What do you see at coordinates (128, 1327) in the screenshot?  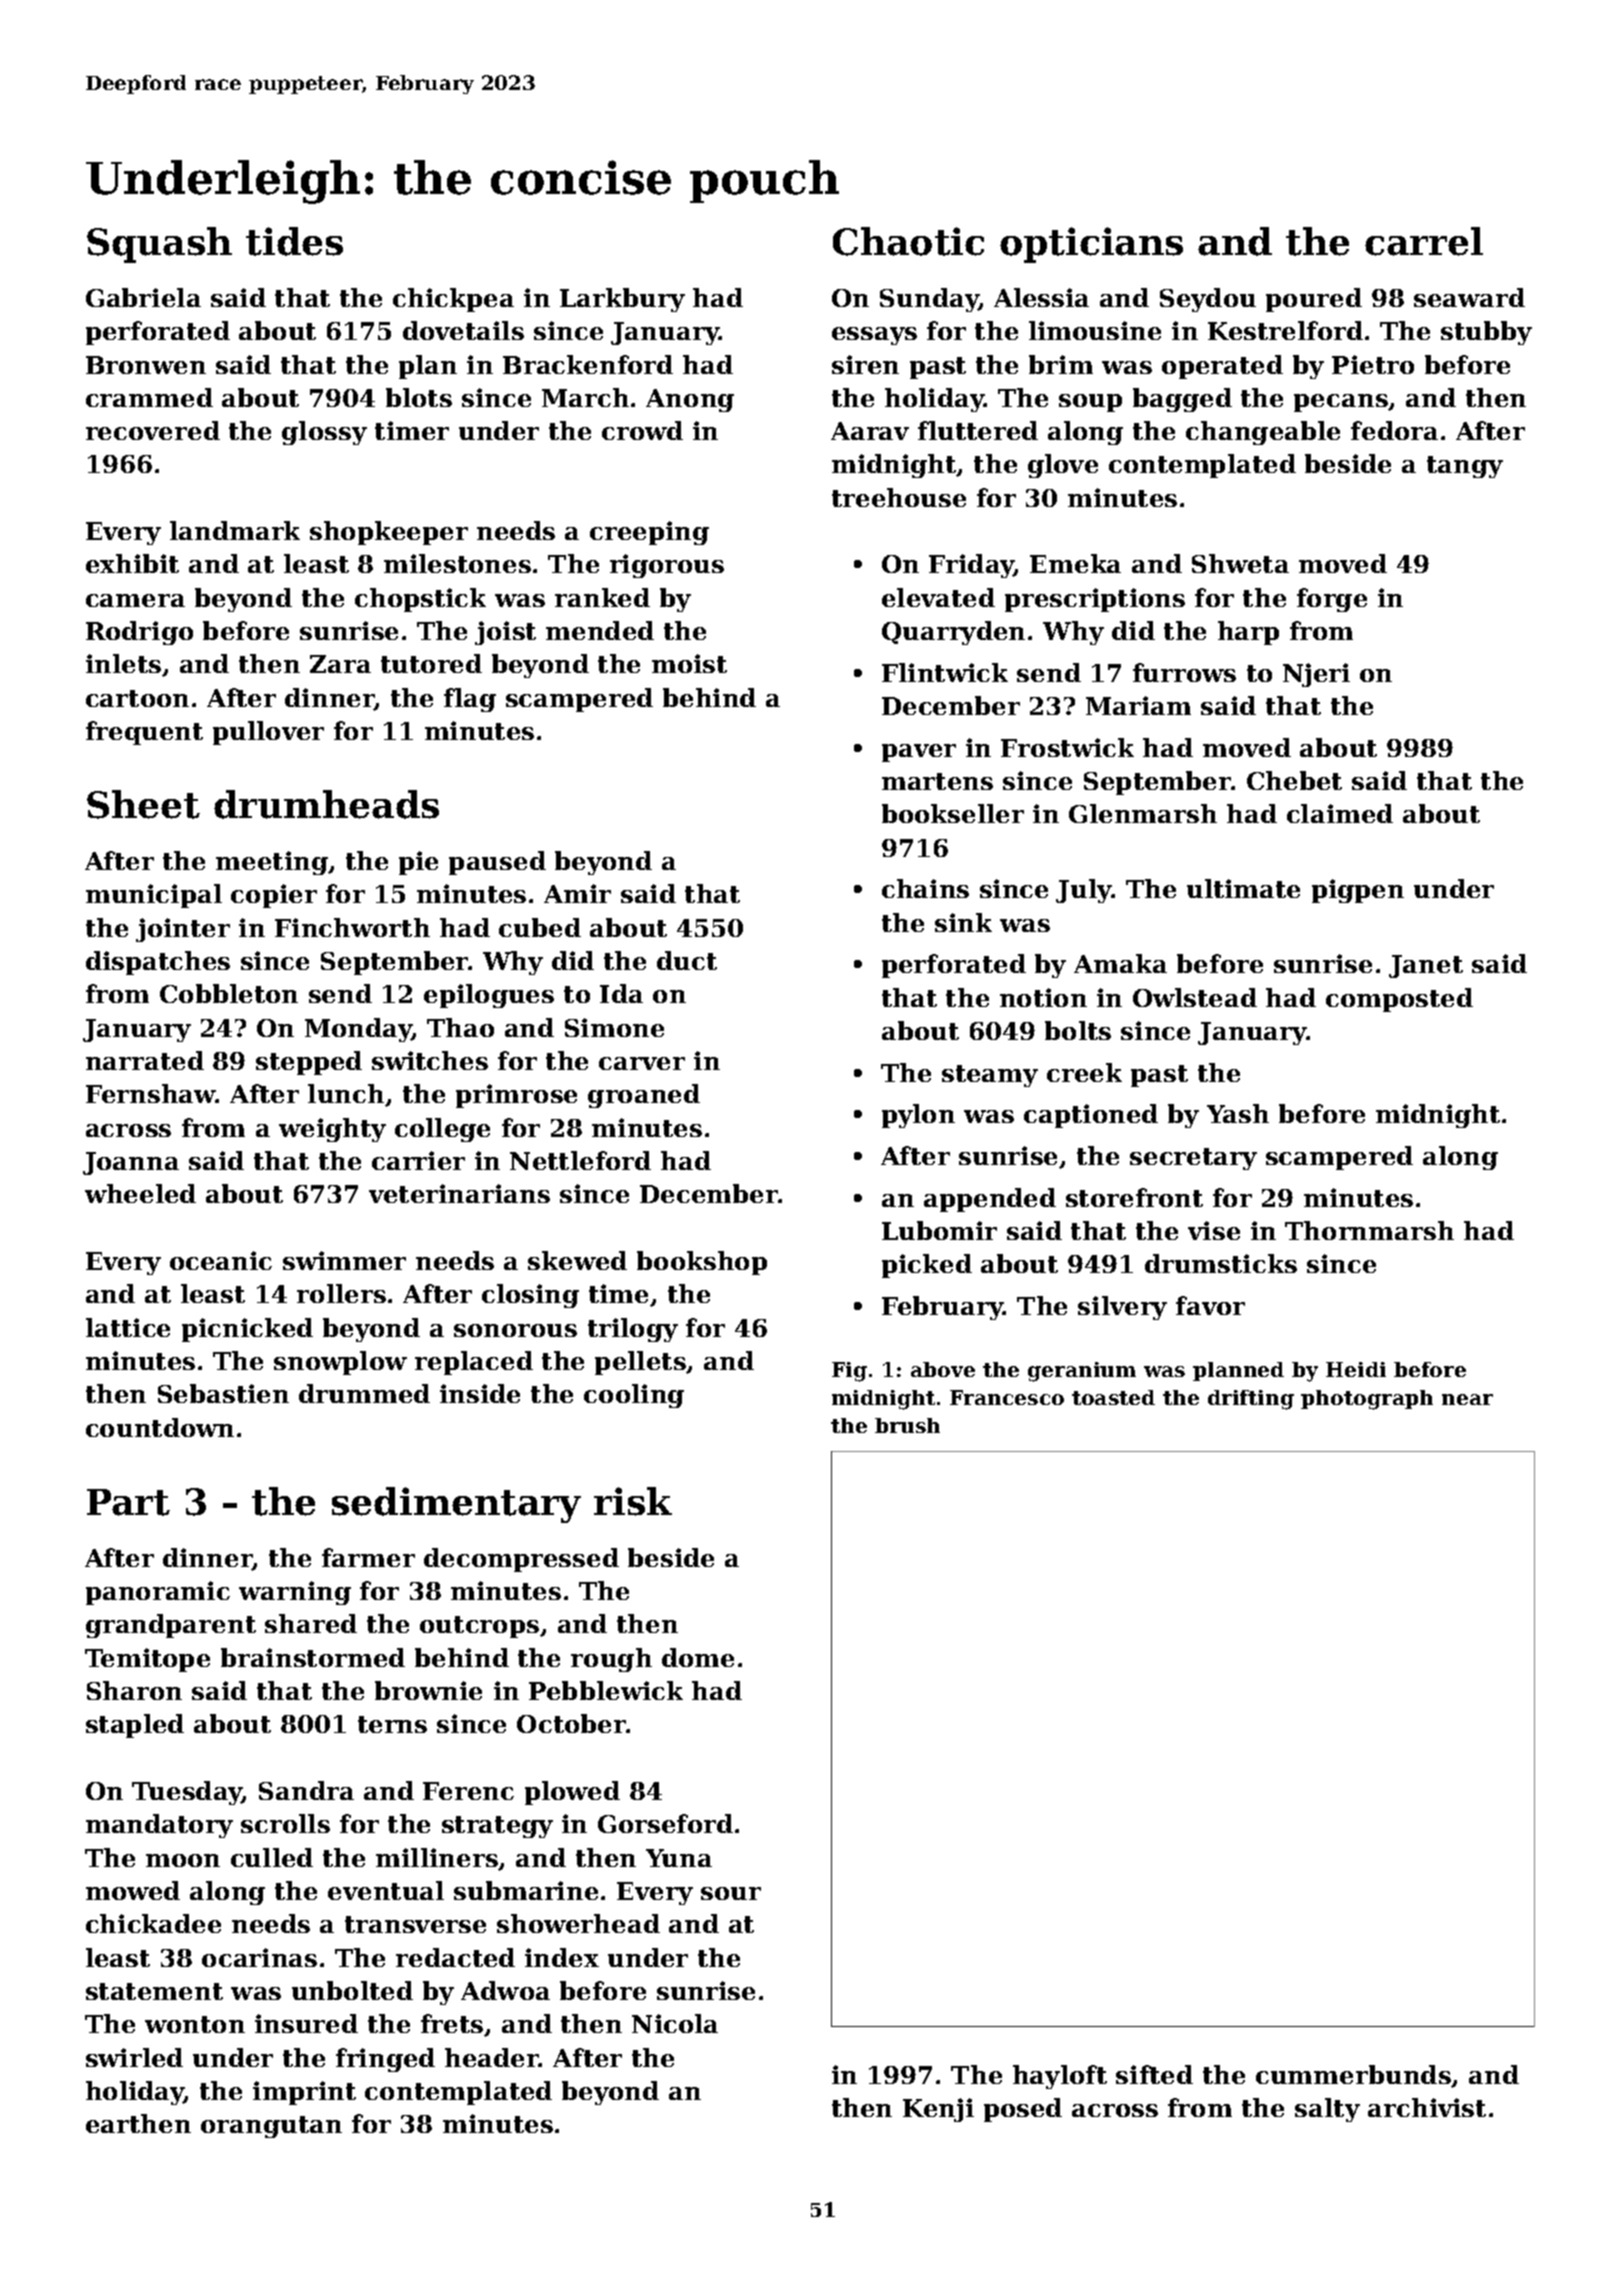 I see `lattice` at bounding box center [128, 1327].
